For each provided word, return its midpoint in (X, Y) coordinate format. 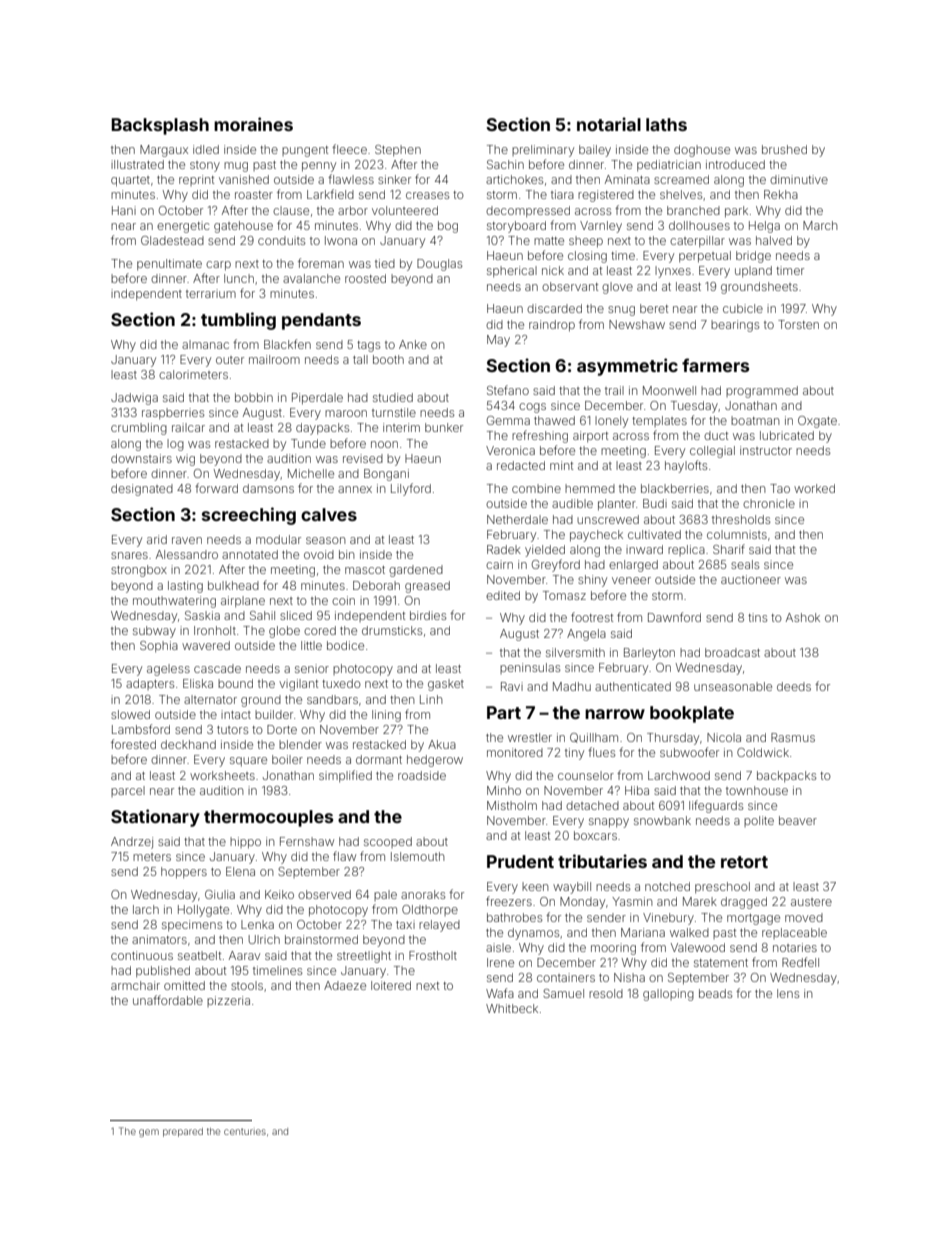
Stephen (398, 151)
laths (666, 124)
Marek (700, 901)
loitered (391, 985)
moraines (253, 124)
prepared (183, 1132)
